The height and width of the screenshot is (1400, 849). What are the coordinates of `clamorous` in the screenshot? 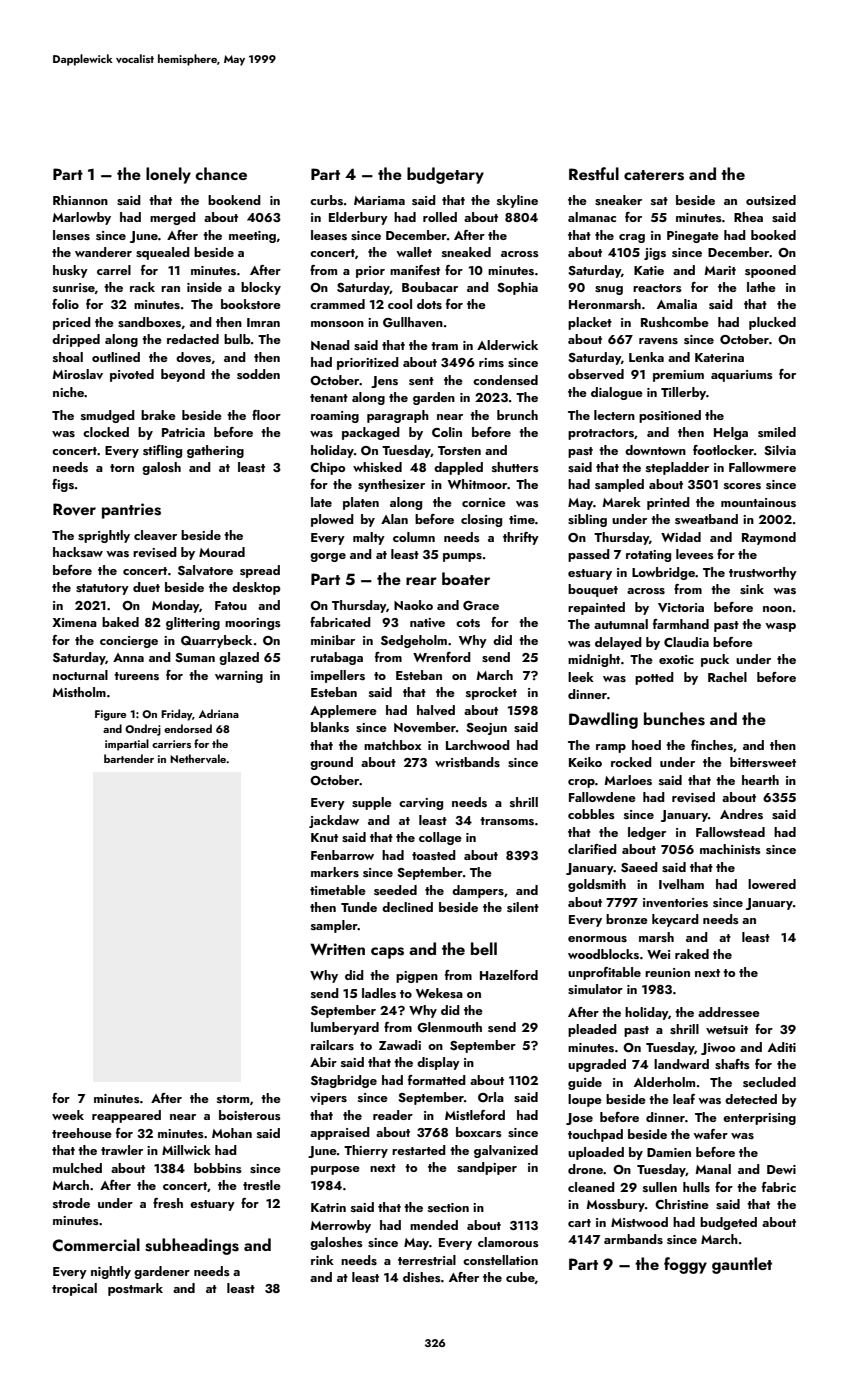 It's located at (508, 1242).
